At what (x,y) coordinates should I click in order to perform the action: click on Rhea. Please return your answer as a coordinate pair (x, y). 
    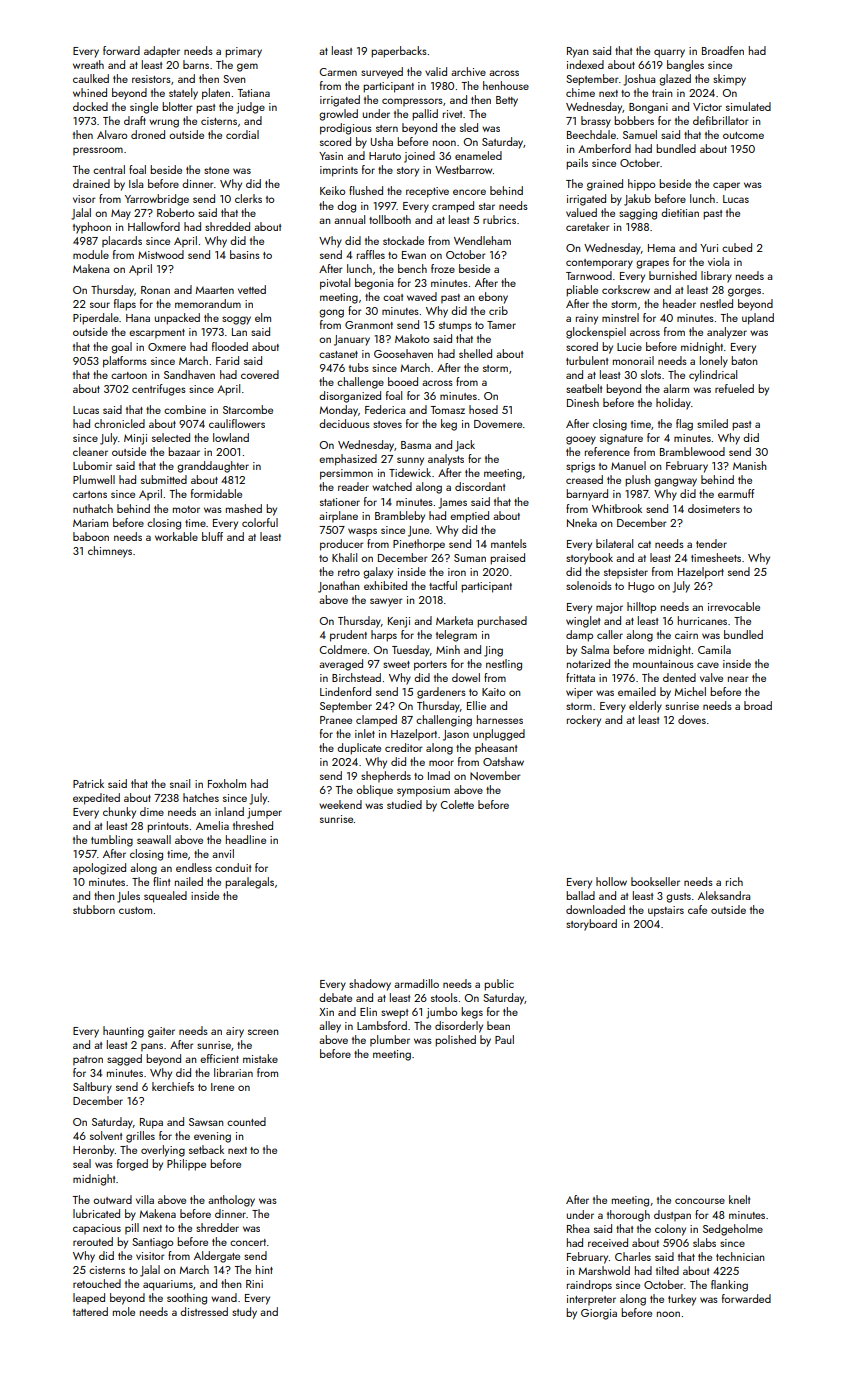
    Looking at the image, I should click on (578, 1228).
